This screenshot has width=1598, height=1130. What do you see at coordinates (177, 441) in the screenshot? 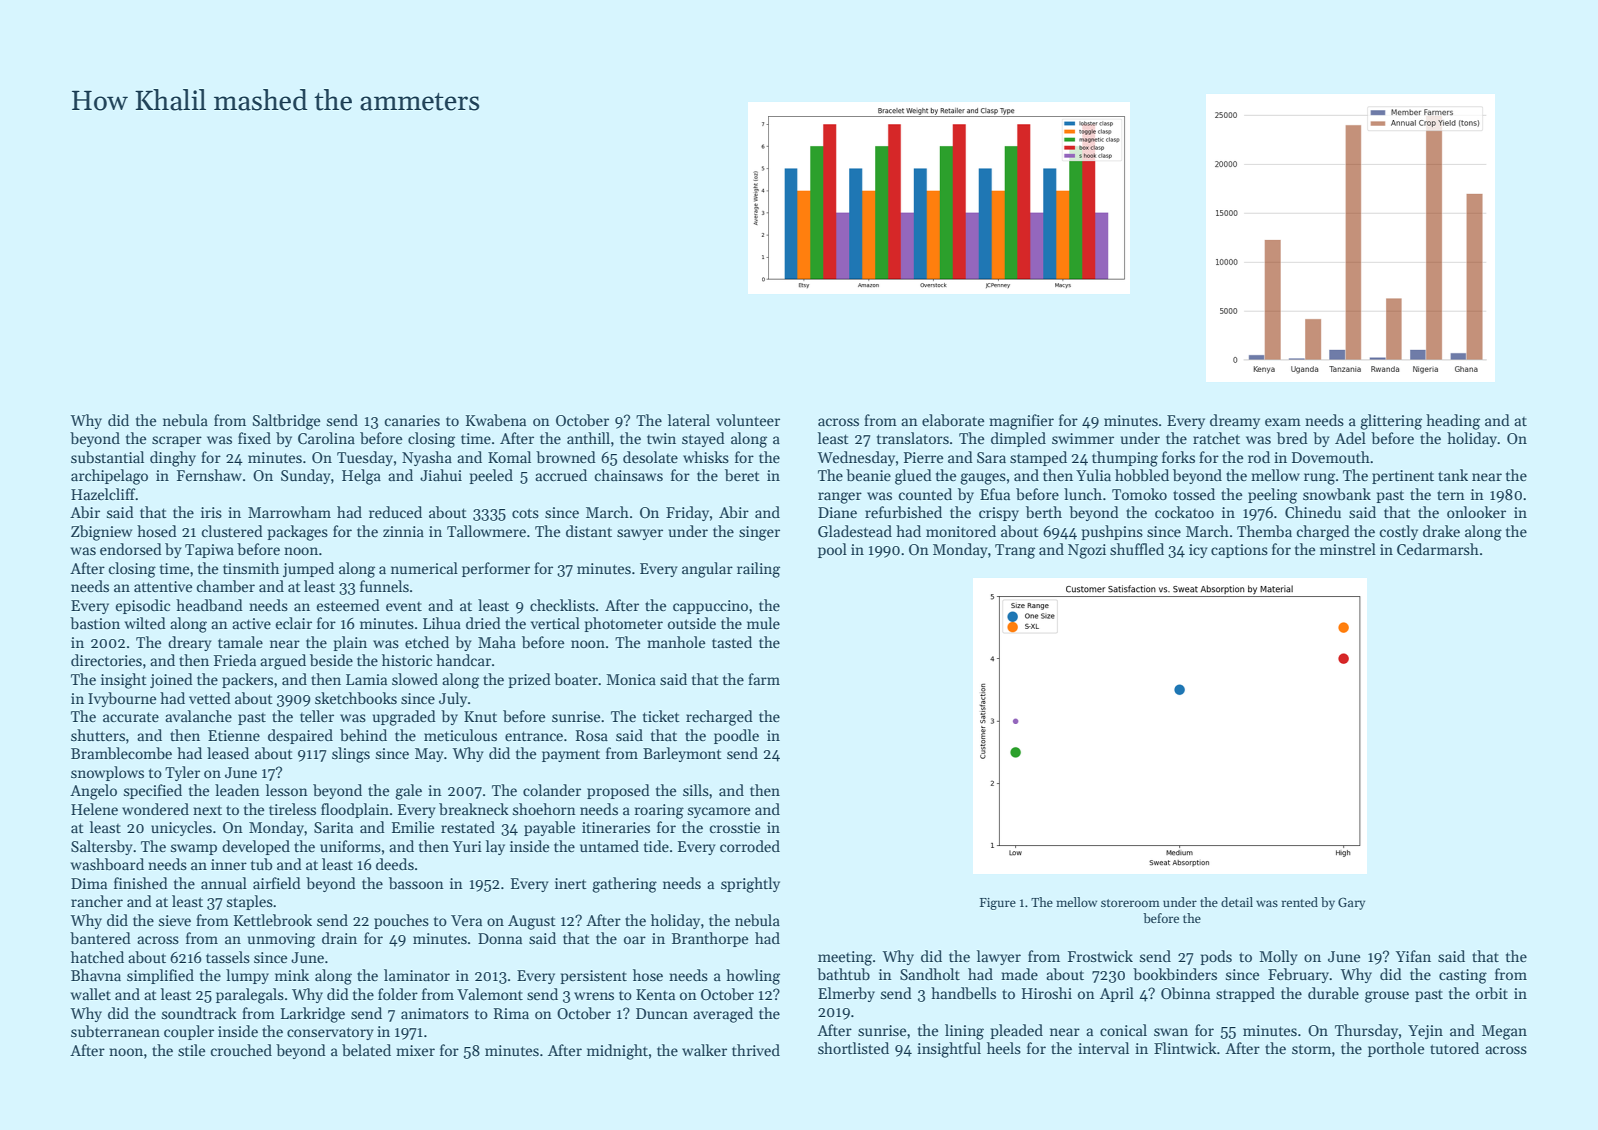
I see `scraper` at bounding box center [177, 441].
